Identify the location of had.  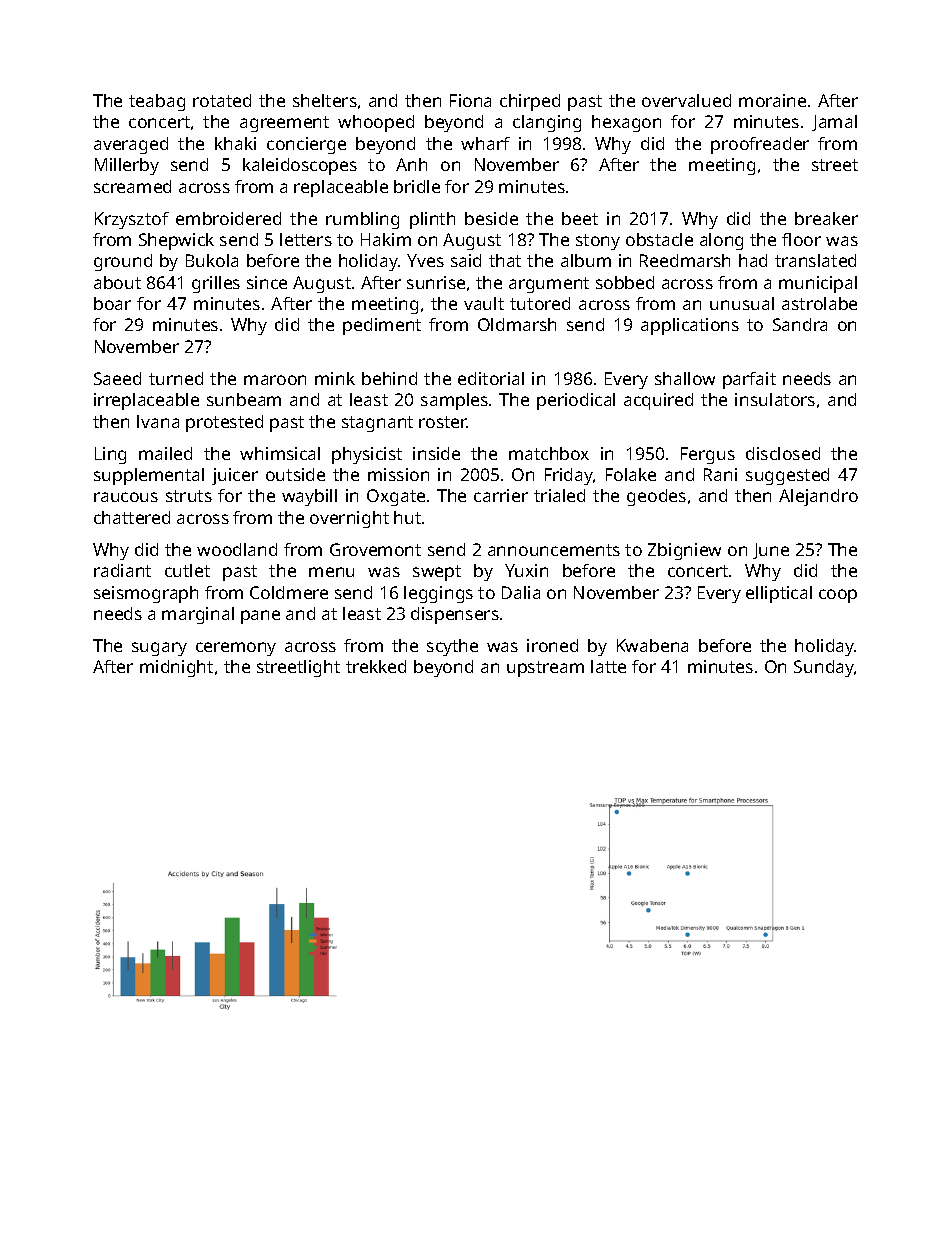
(753, 260).
